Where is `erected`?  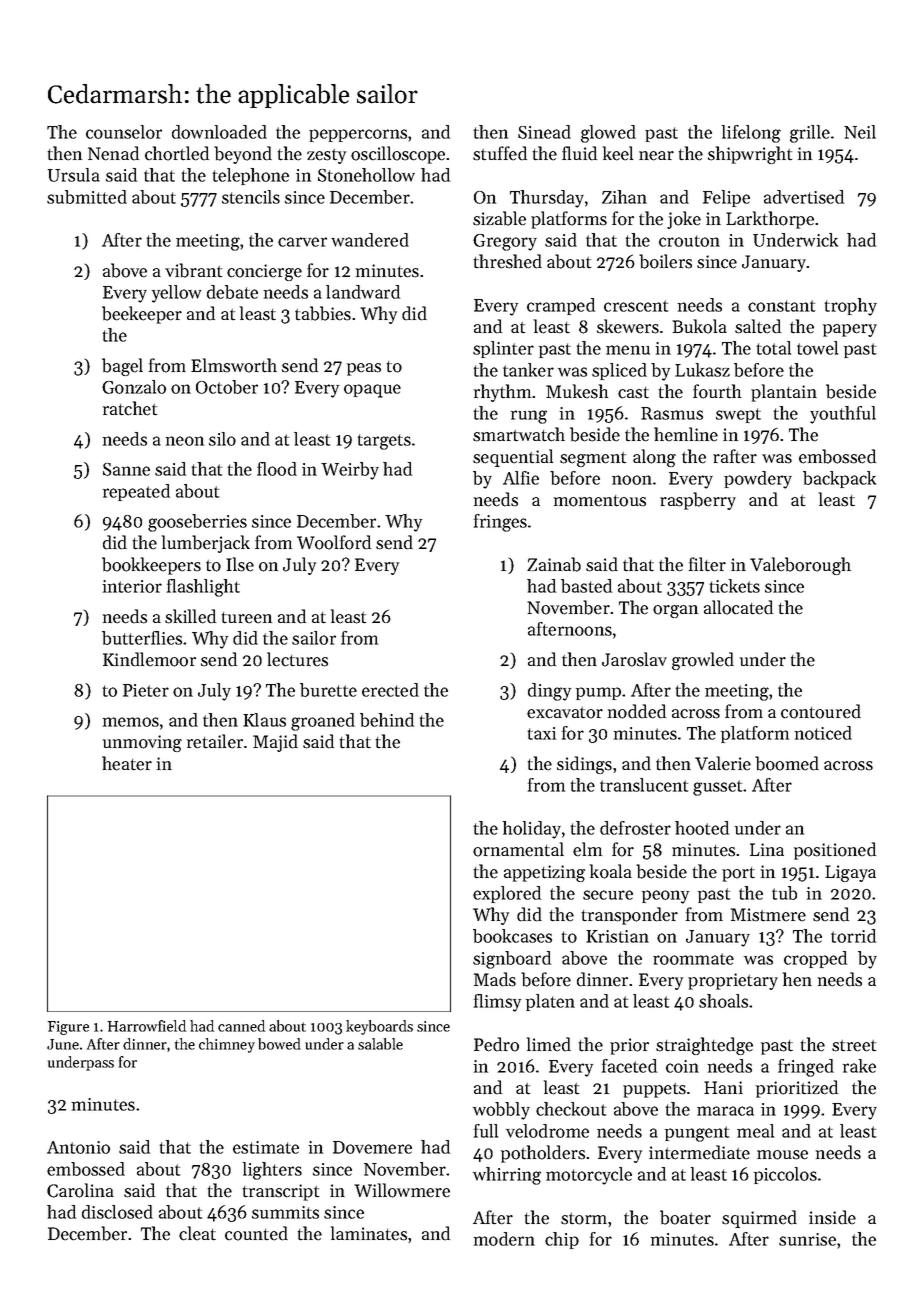 erected is located at coordinates (390, 690).
